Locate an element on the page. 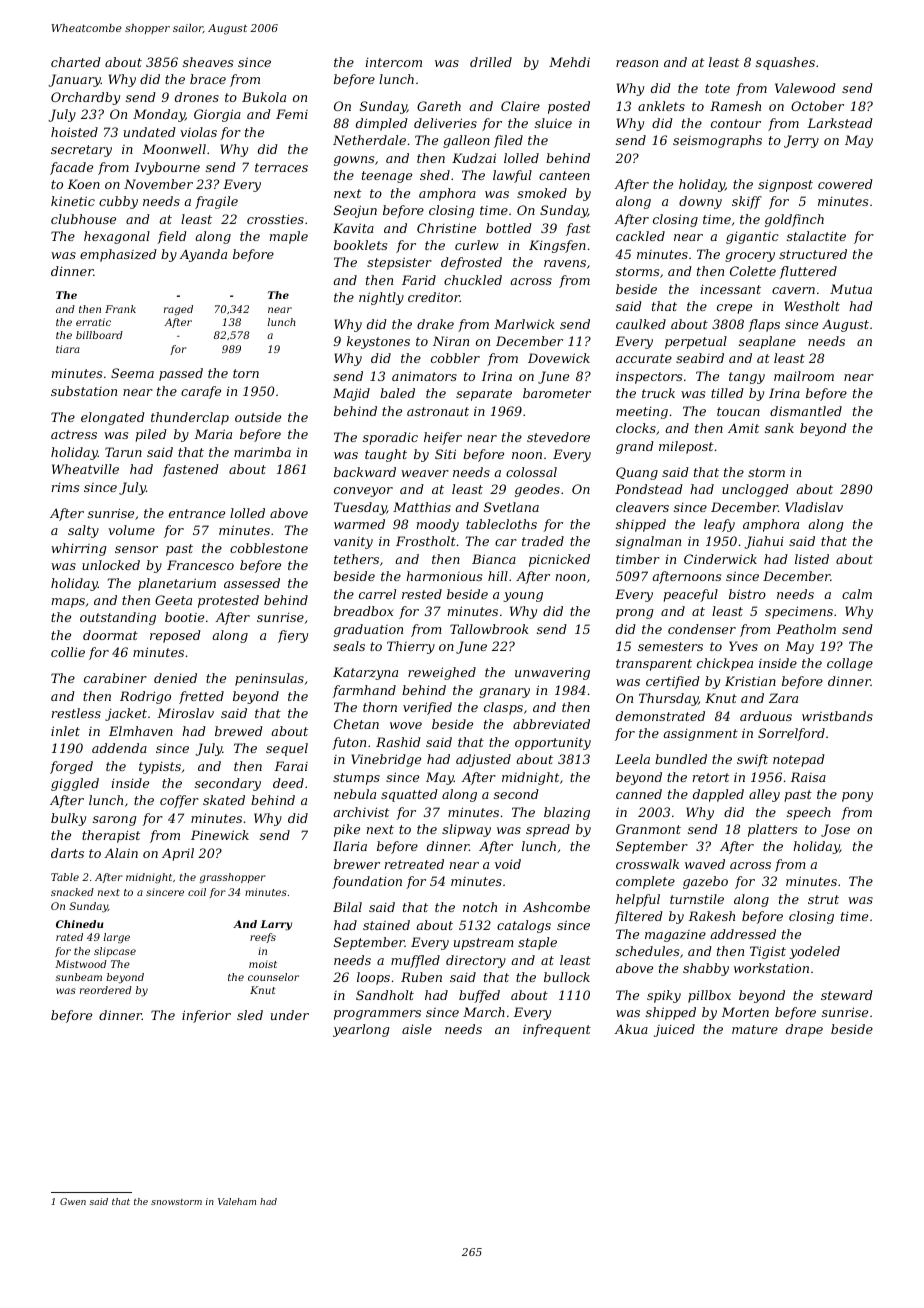 The image size is (924, 1308). strut is located at coordinates (823, 899).
